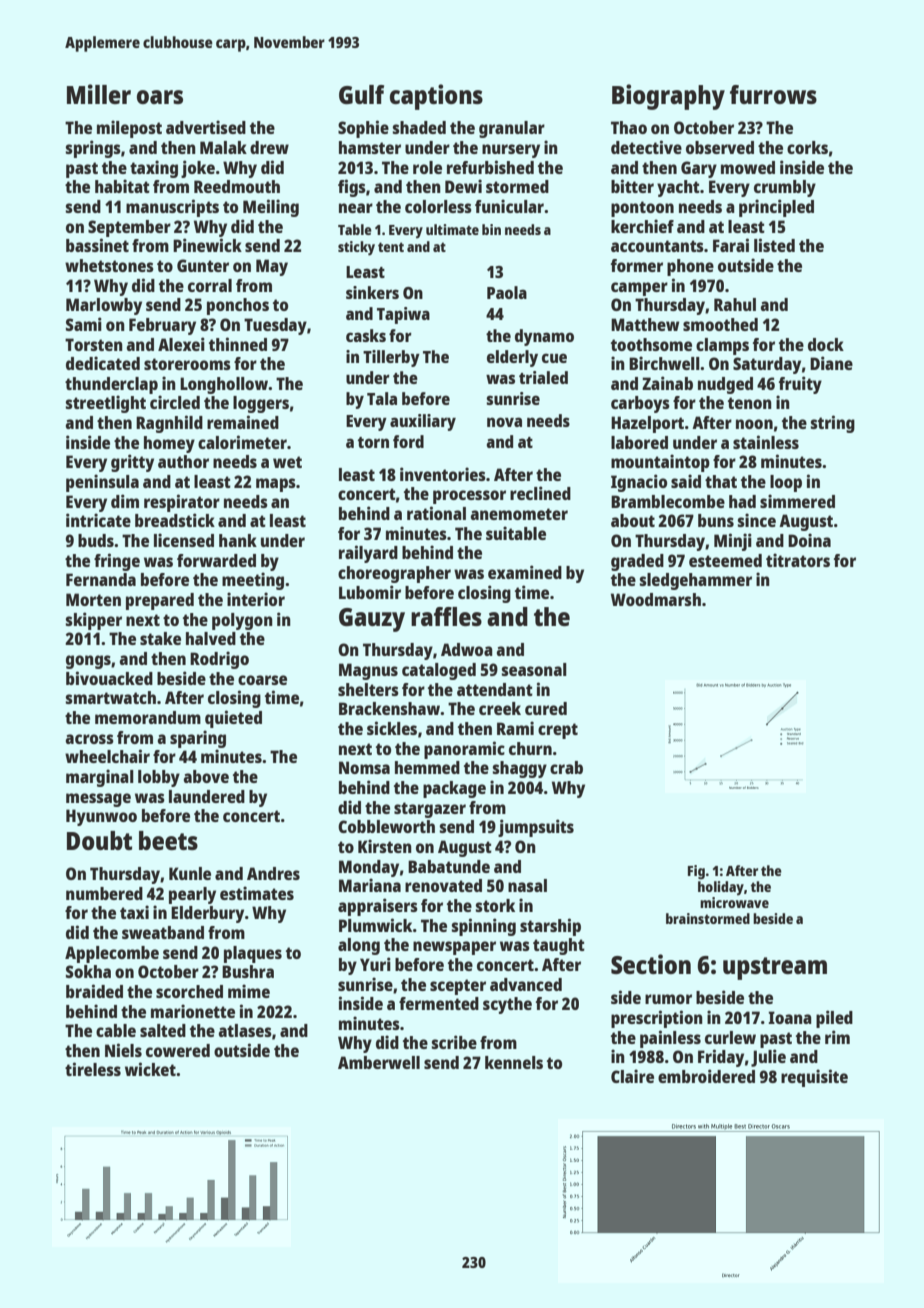 Image resolution: width=924 pixels, height=1308 pixels. Describe the element at coordinates (668, 97) in the screenshot. I see `Biography` at that location.
